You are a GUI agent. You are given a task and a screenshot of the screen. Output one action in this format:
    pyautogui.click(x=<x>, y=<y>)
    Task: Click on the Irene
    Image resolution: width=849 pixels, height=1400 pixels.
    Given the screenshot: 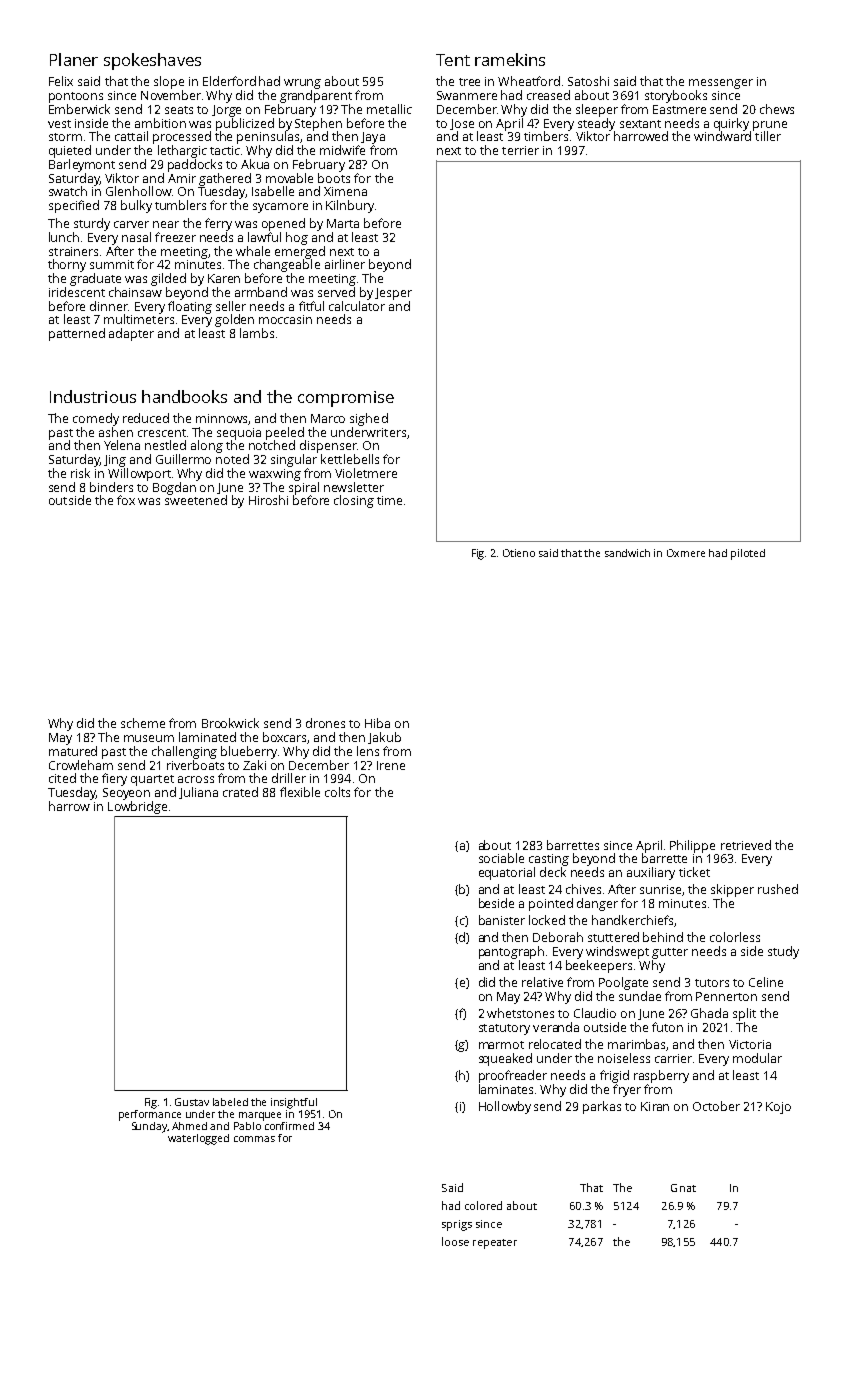 What is the action you would take?
    pyautogui.click(x=391, y=765)
